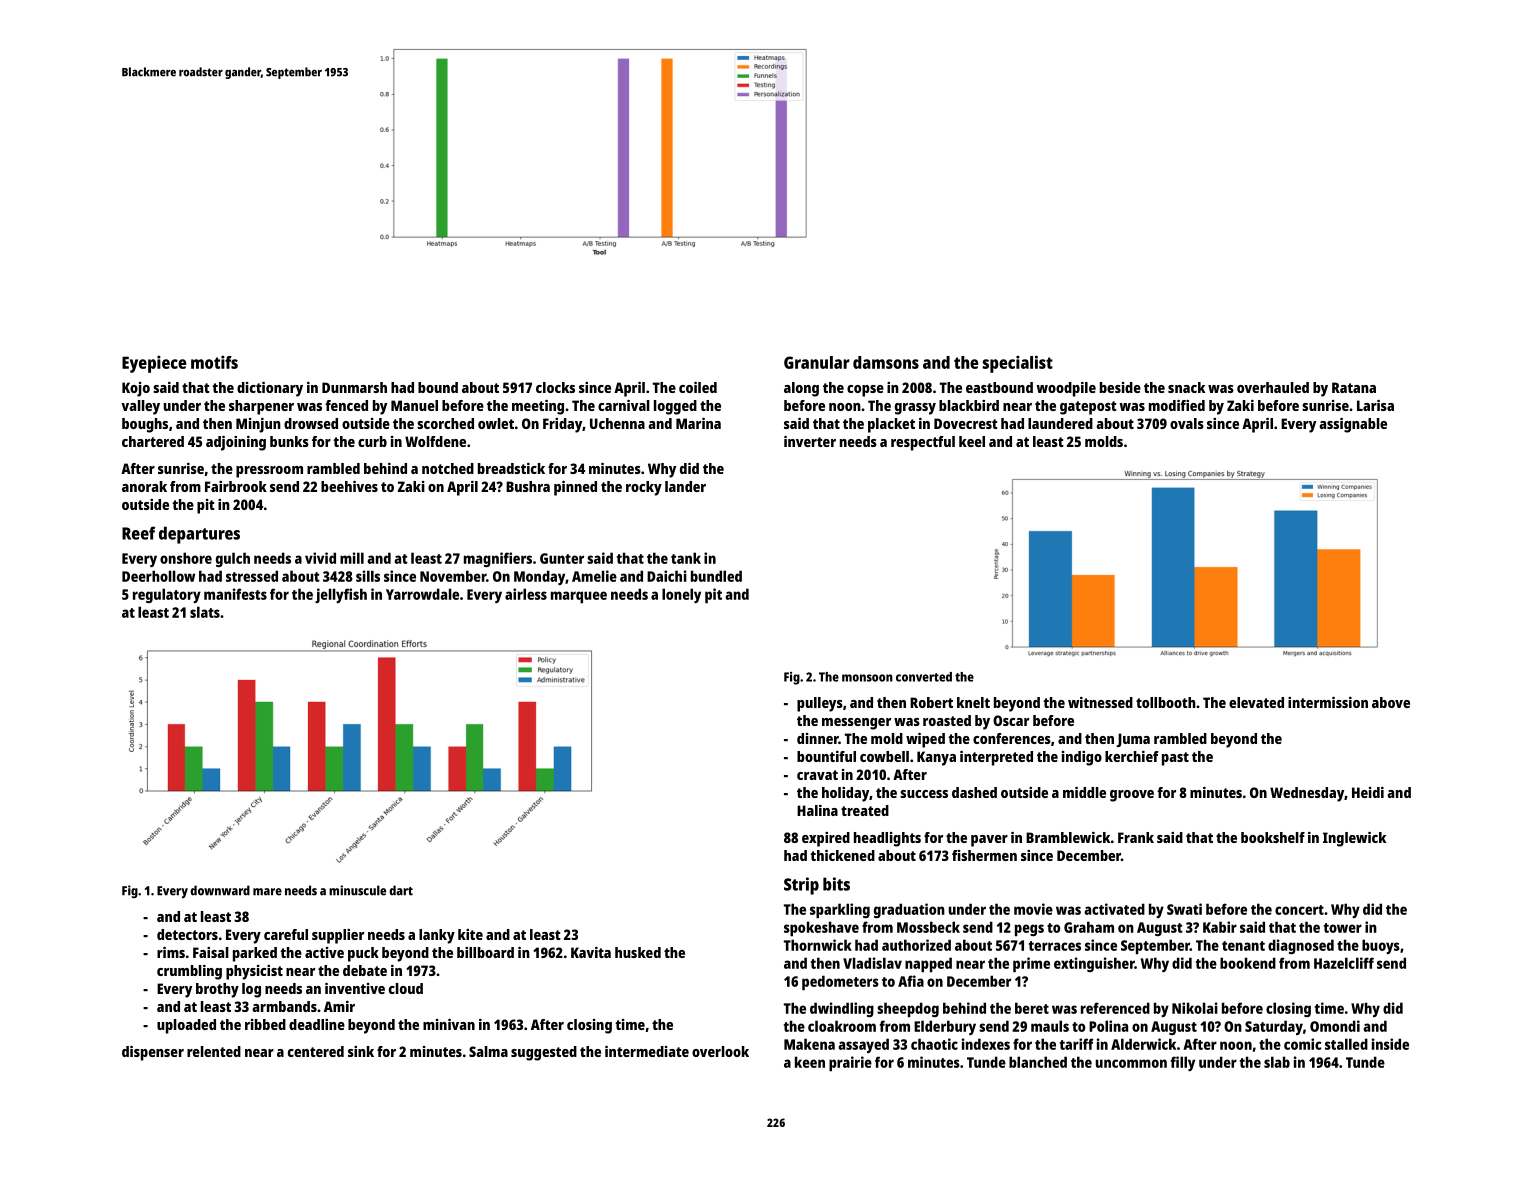 The width and height of the screenshot is (1534, 1185). I want to click on past, so click(1175, 759).
